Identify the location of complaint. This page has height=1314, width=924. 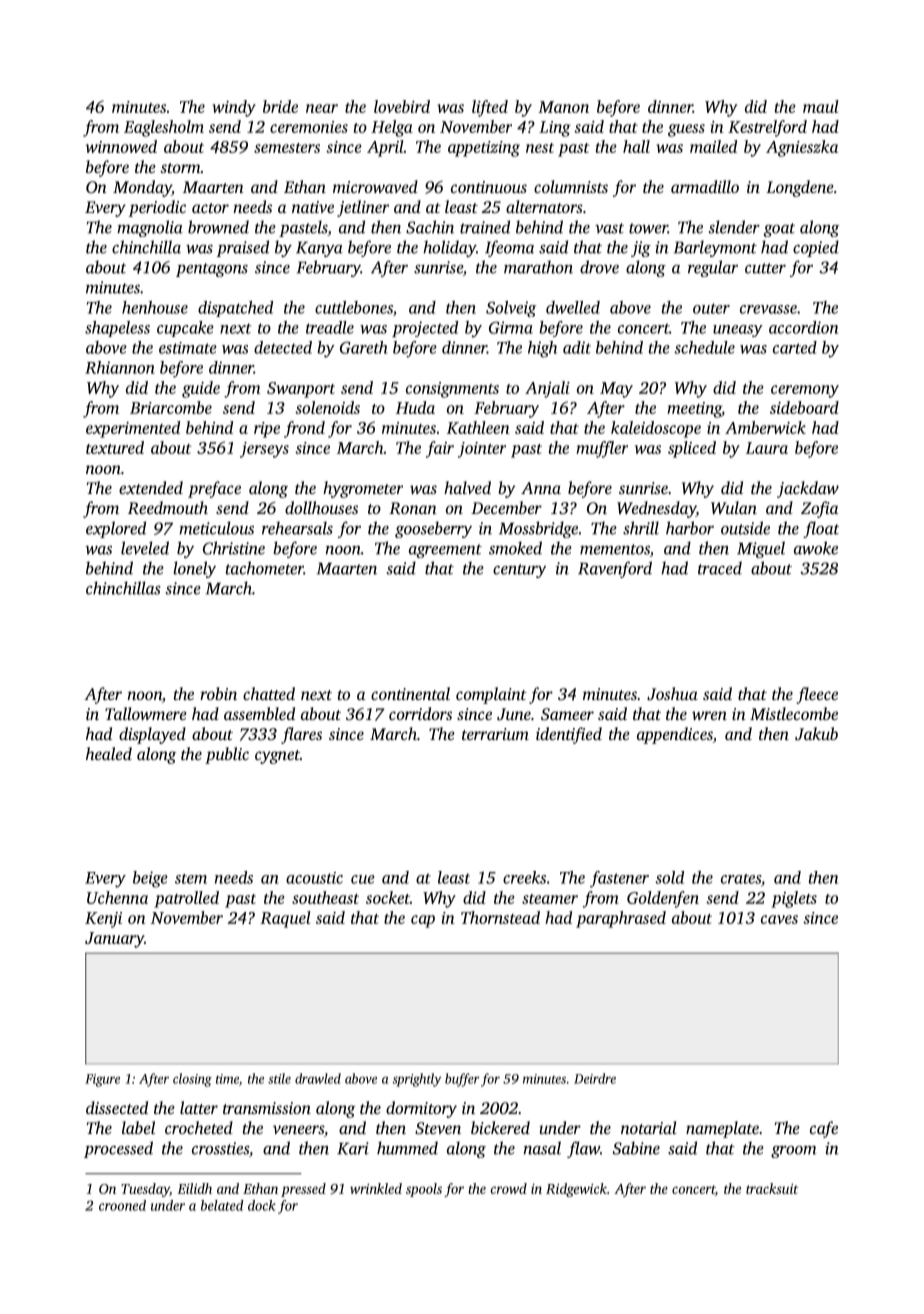
(491, 695).
